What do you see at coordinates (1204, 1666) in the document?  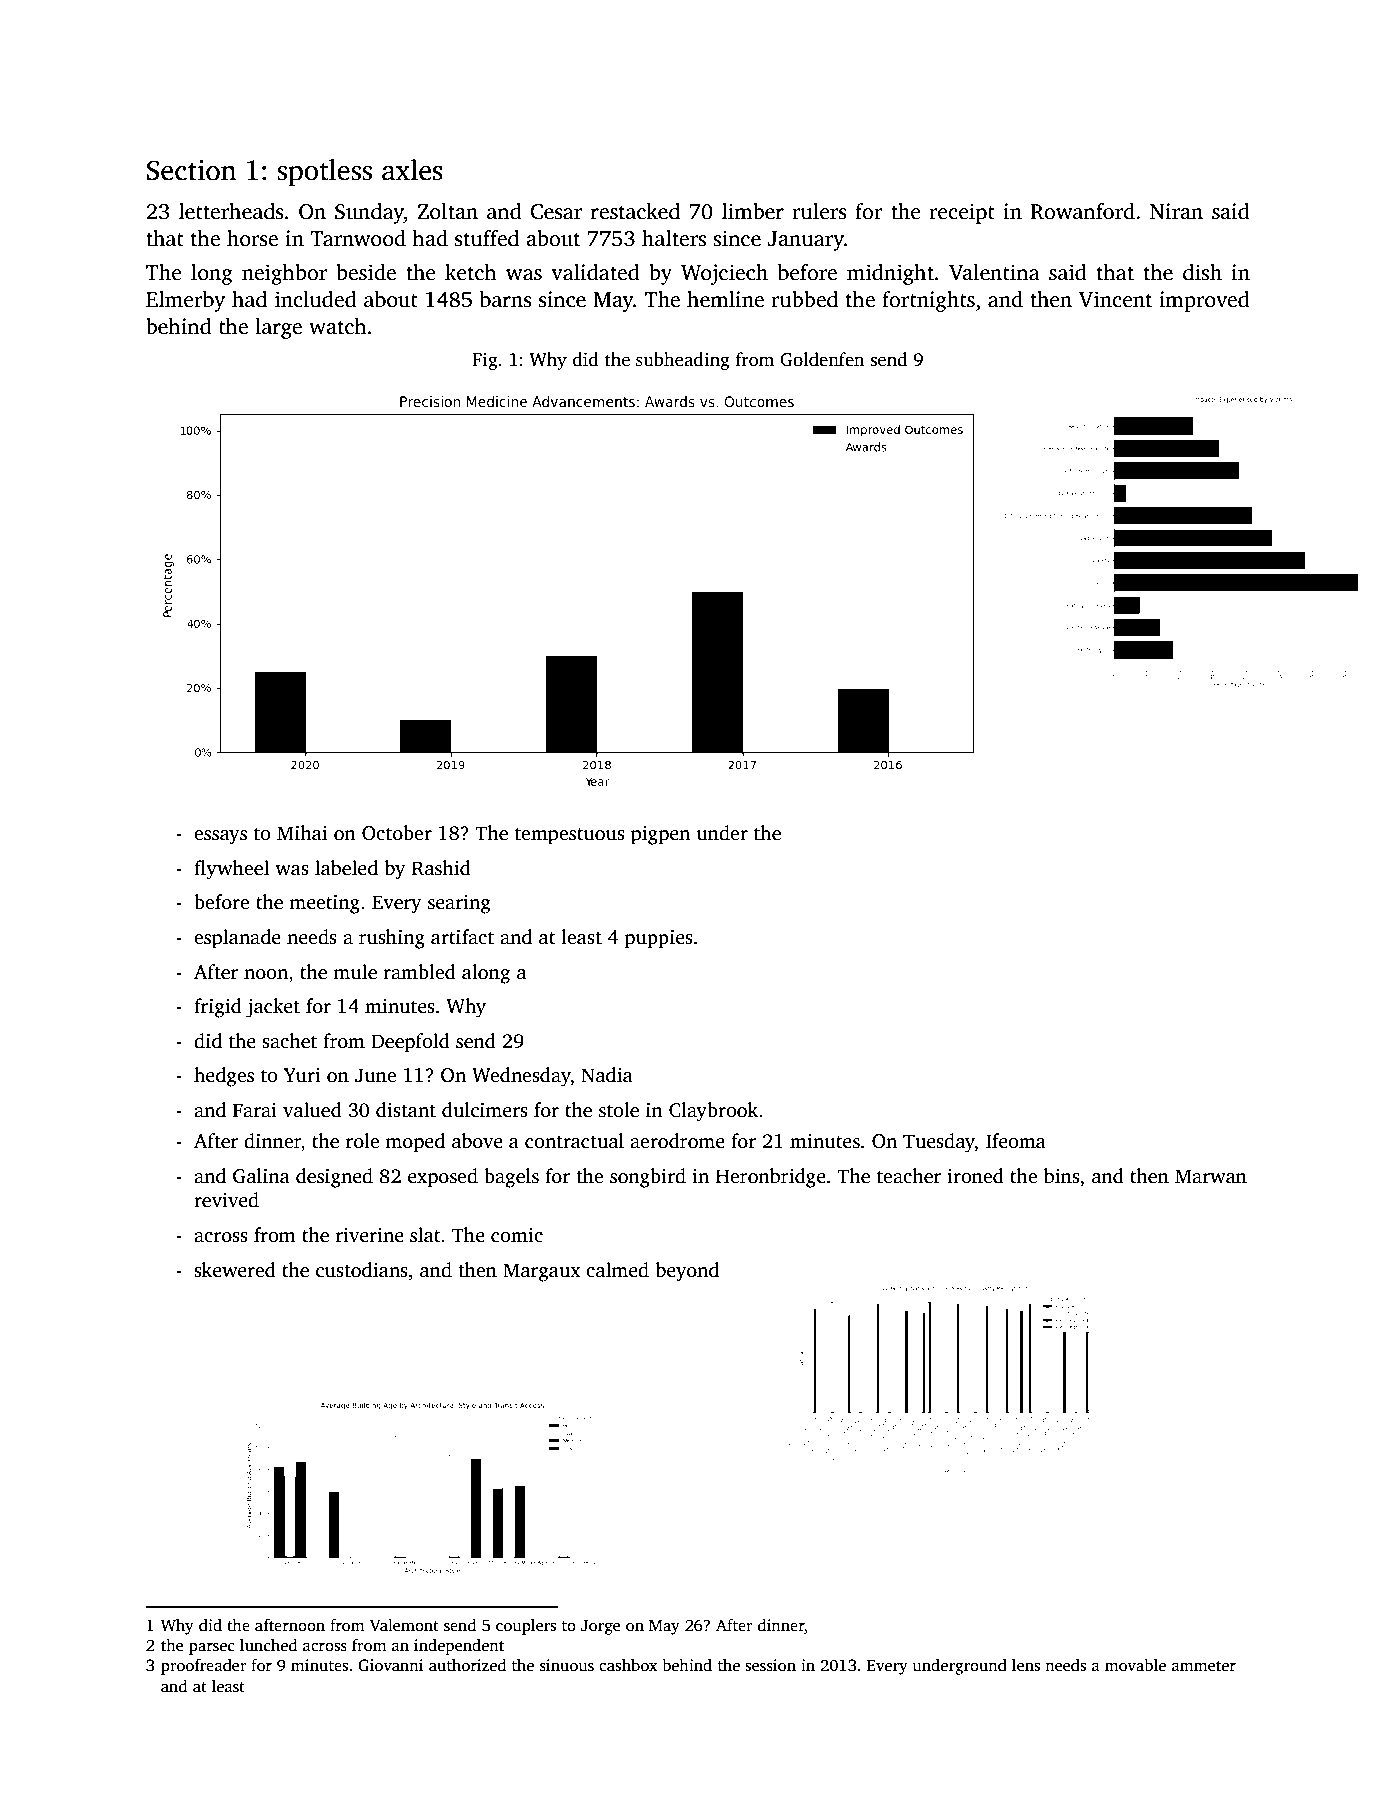 I see `ammeter` at bounding box center [1204, 1666].
